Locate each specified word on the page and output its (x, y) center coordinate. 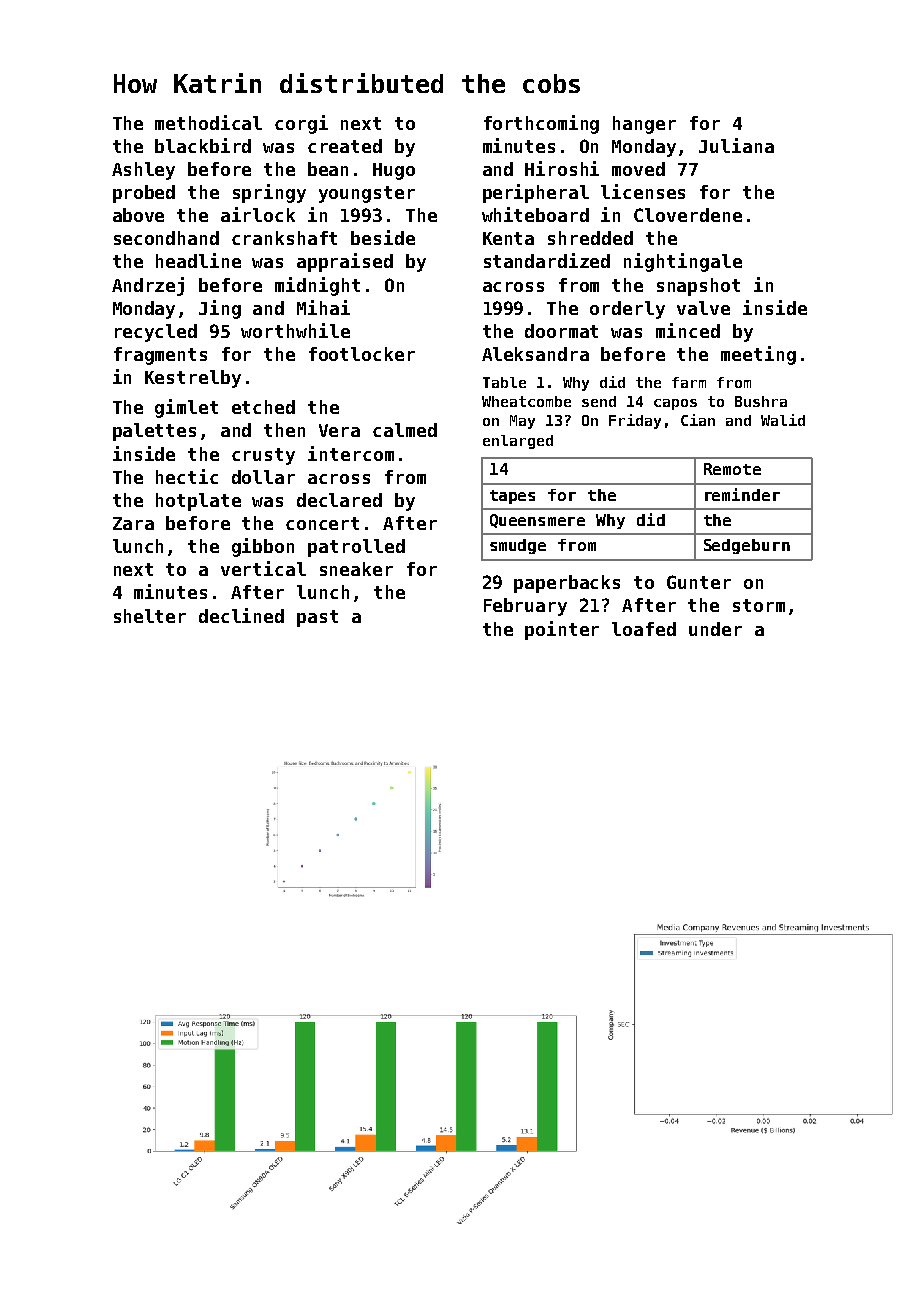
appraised (345, 262)
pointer (562, 630)
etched (263, 407)
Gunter (699, 582)
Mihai (323, 307)
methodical (208, 122)
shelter (150, 616)
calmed (405, 430)
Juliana (736, 145)
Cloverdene (688, 215)
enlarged (518, 442)
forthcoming (541, 124)
